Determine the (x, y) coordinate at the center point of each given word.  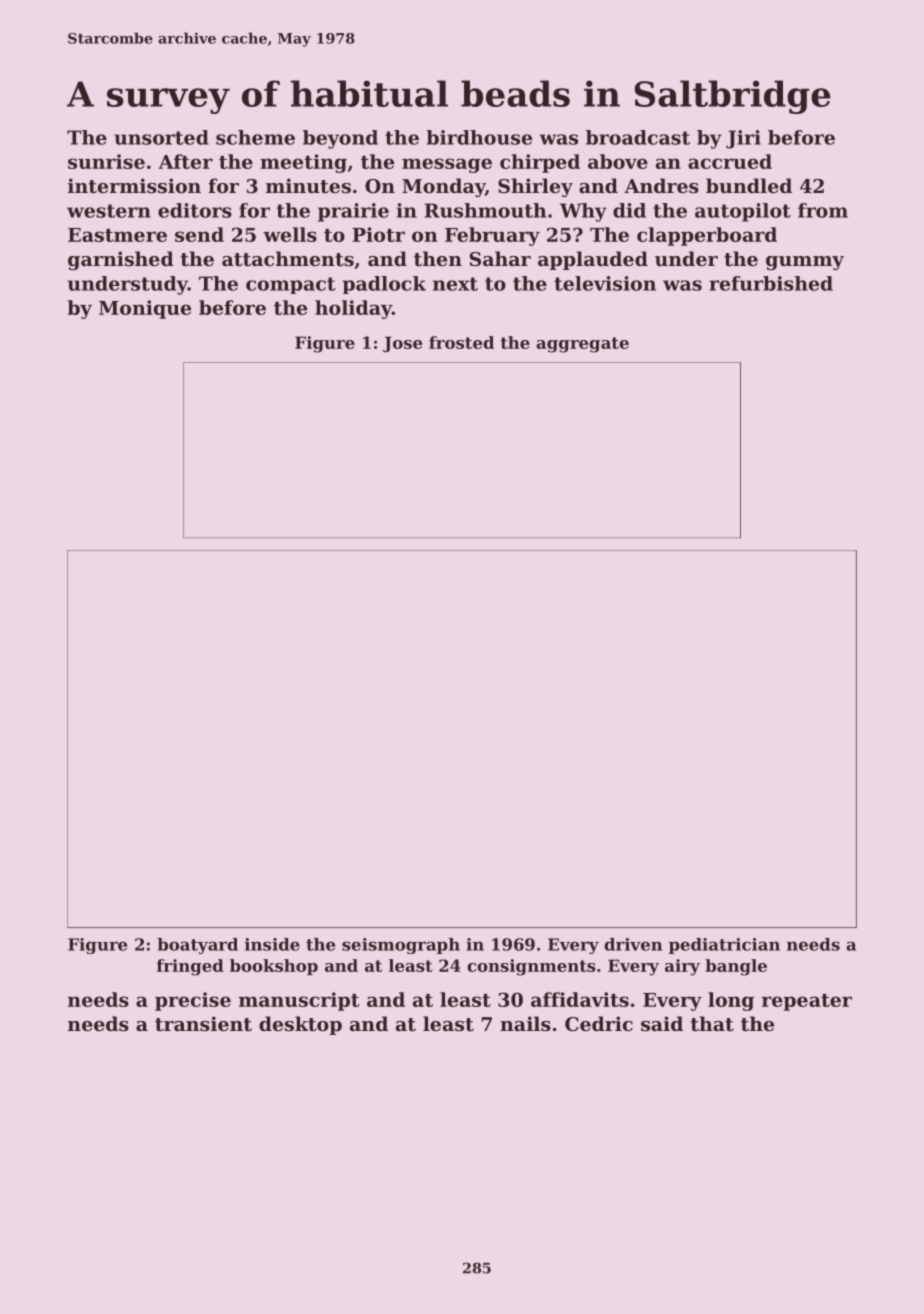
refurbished (771, 283)
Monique (145, 309)
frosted (461, 342)
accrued (730, 161)
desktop (300, 1025)
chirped (540, 163)
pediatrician (724, 946)
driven (633, 944)
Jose (402, 344)
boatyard (197, 946)
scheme (255, 137)
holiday (353, 309)
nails (525, 1024)
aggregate (582, 345)
